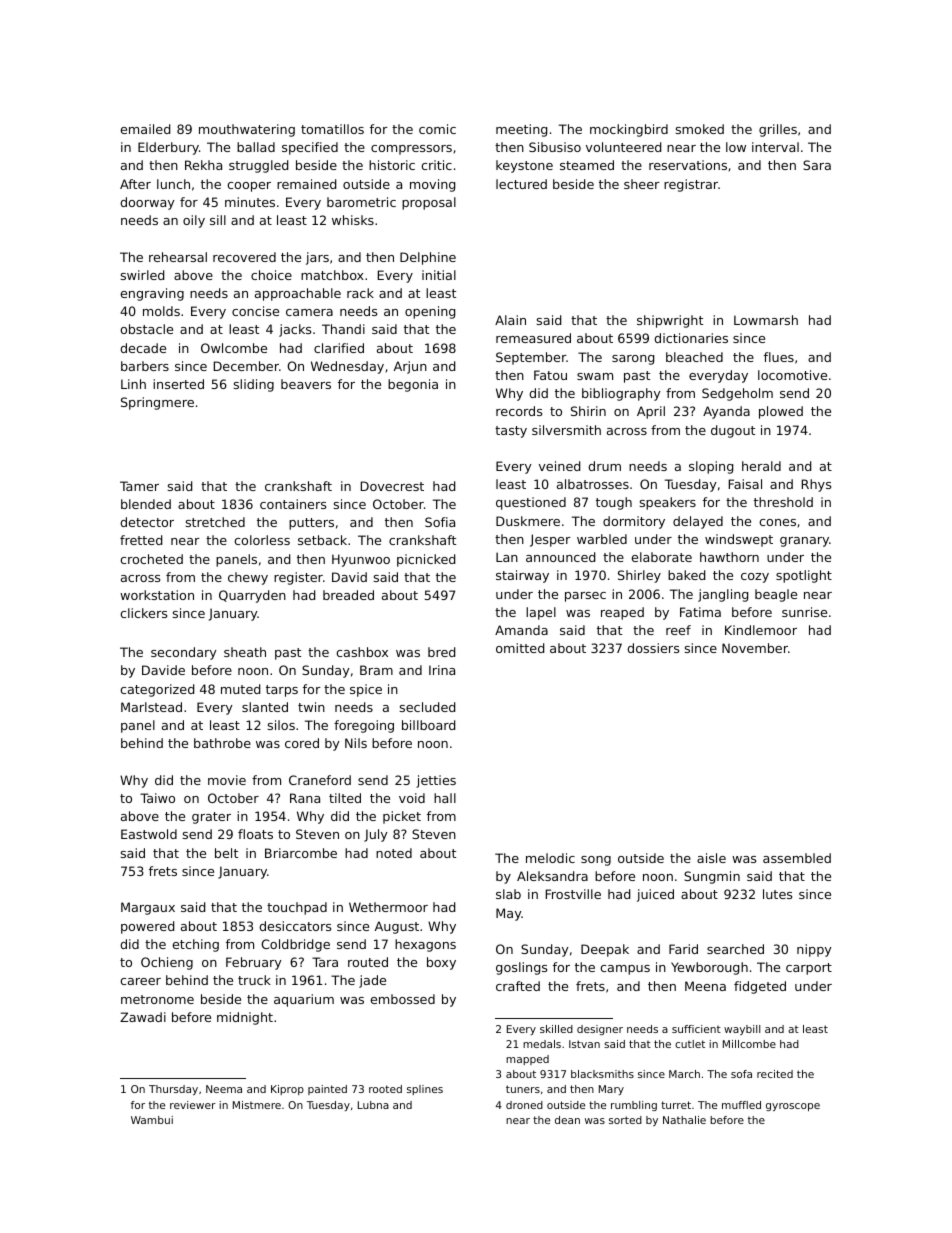 The width and height of the page is (952, 1233). I want to click on mockingbird, so click(629, 130).
